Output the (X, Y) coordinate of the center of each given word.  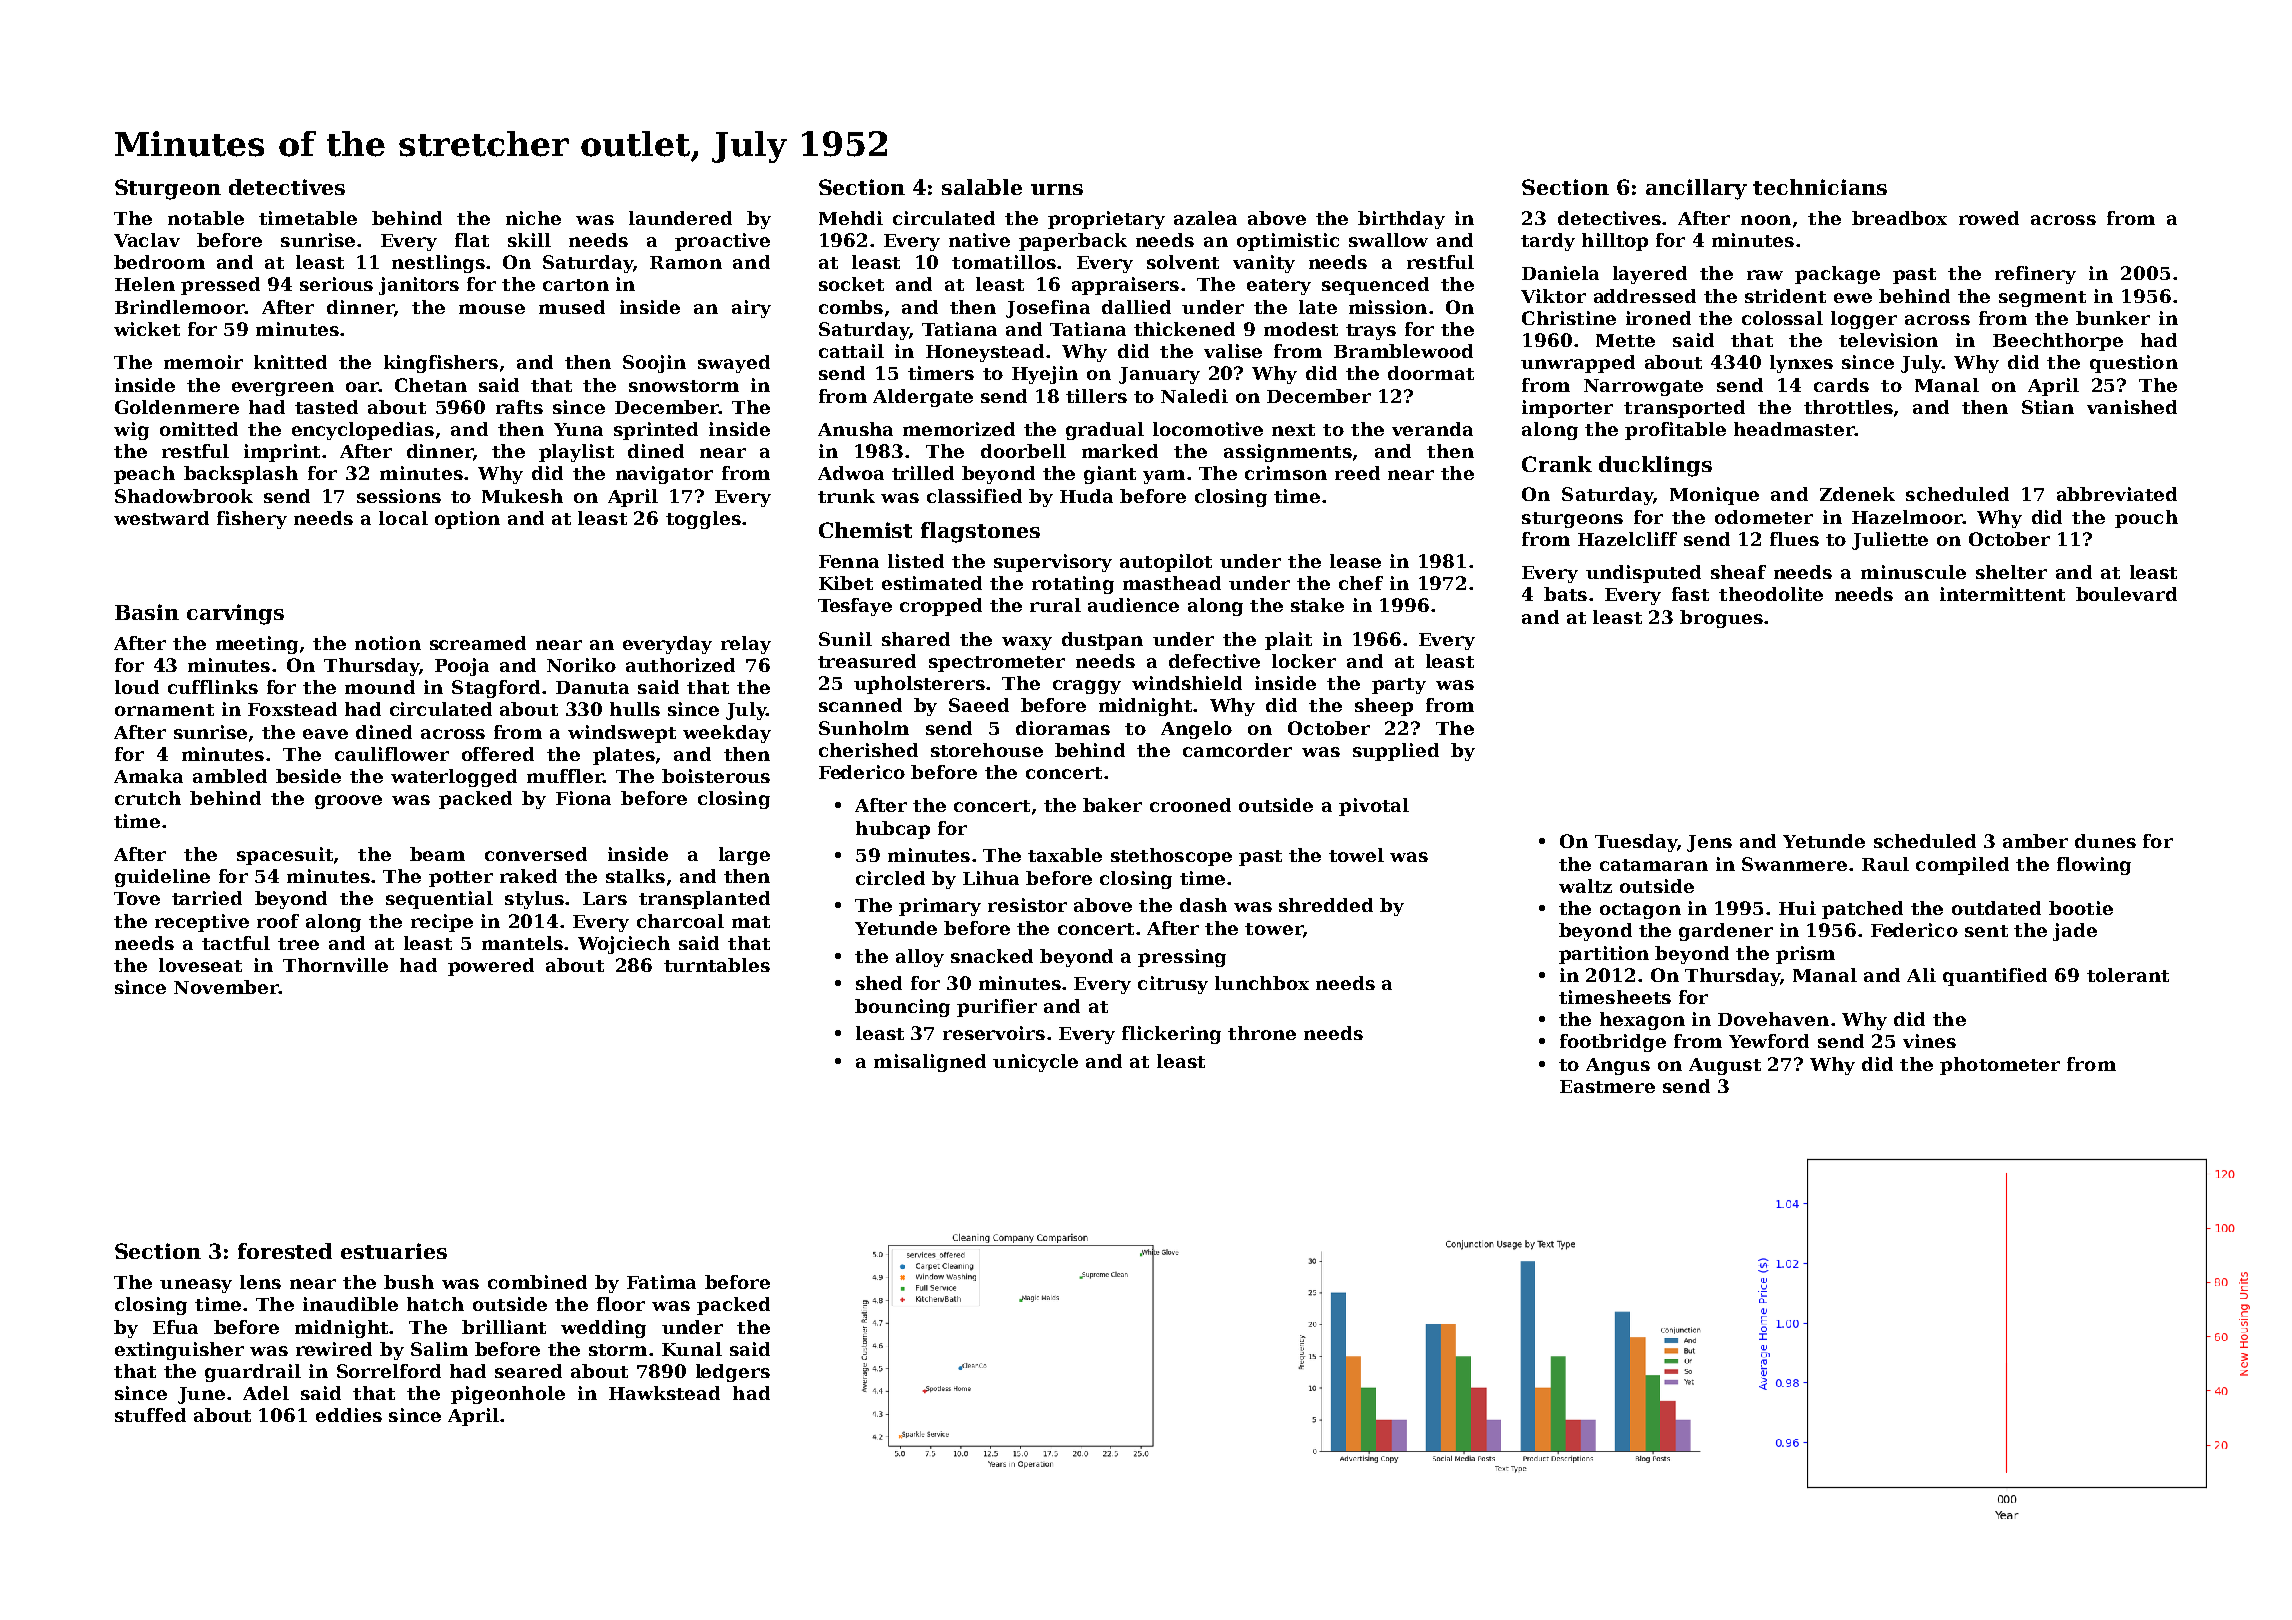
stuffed (150, 1415)
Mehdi (851, 218)
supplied (1396, 752)
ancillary (1696, 189)
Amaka (148, 776)
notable (206, 218)
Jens (1709, 843)
